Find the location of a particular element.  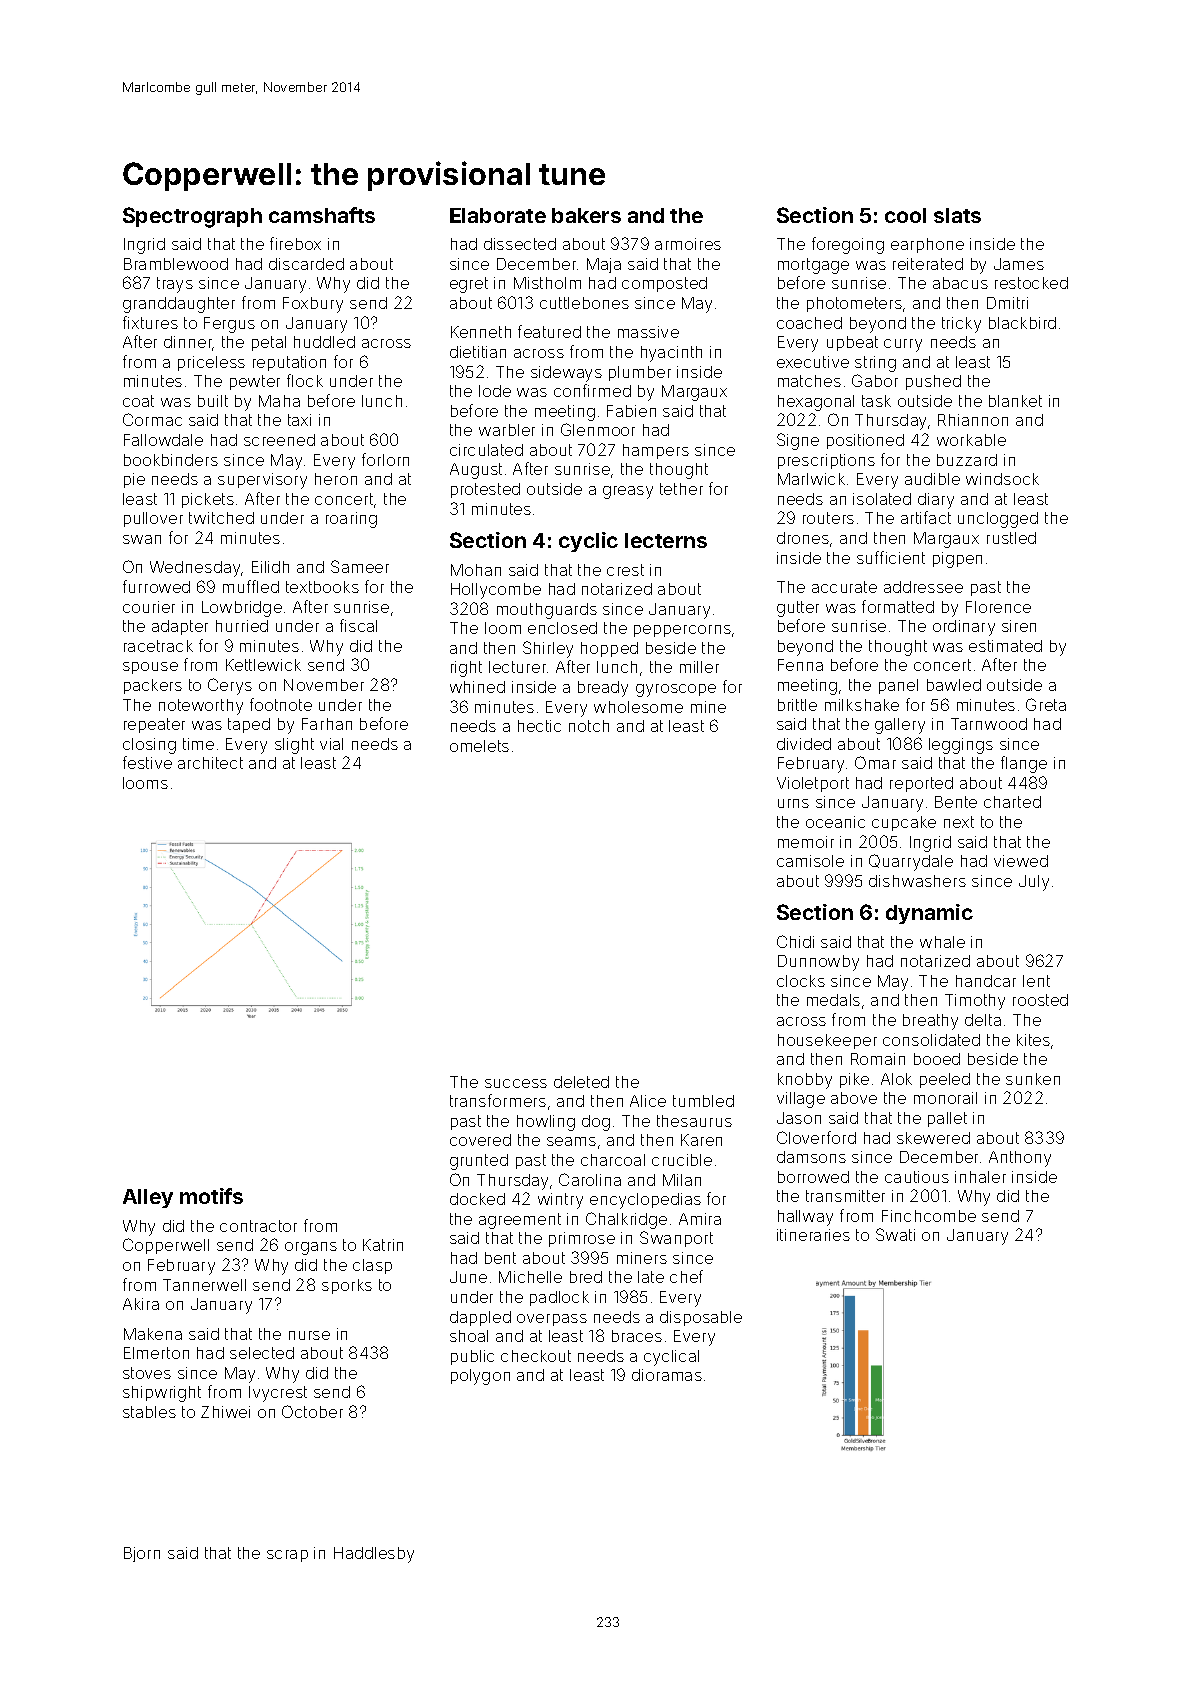

viewed is located at coordinates (1021, 861).
